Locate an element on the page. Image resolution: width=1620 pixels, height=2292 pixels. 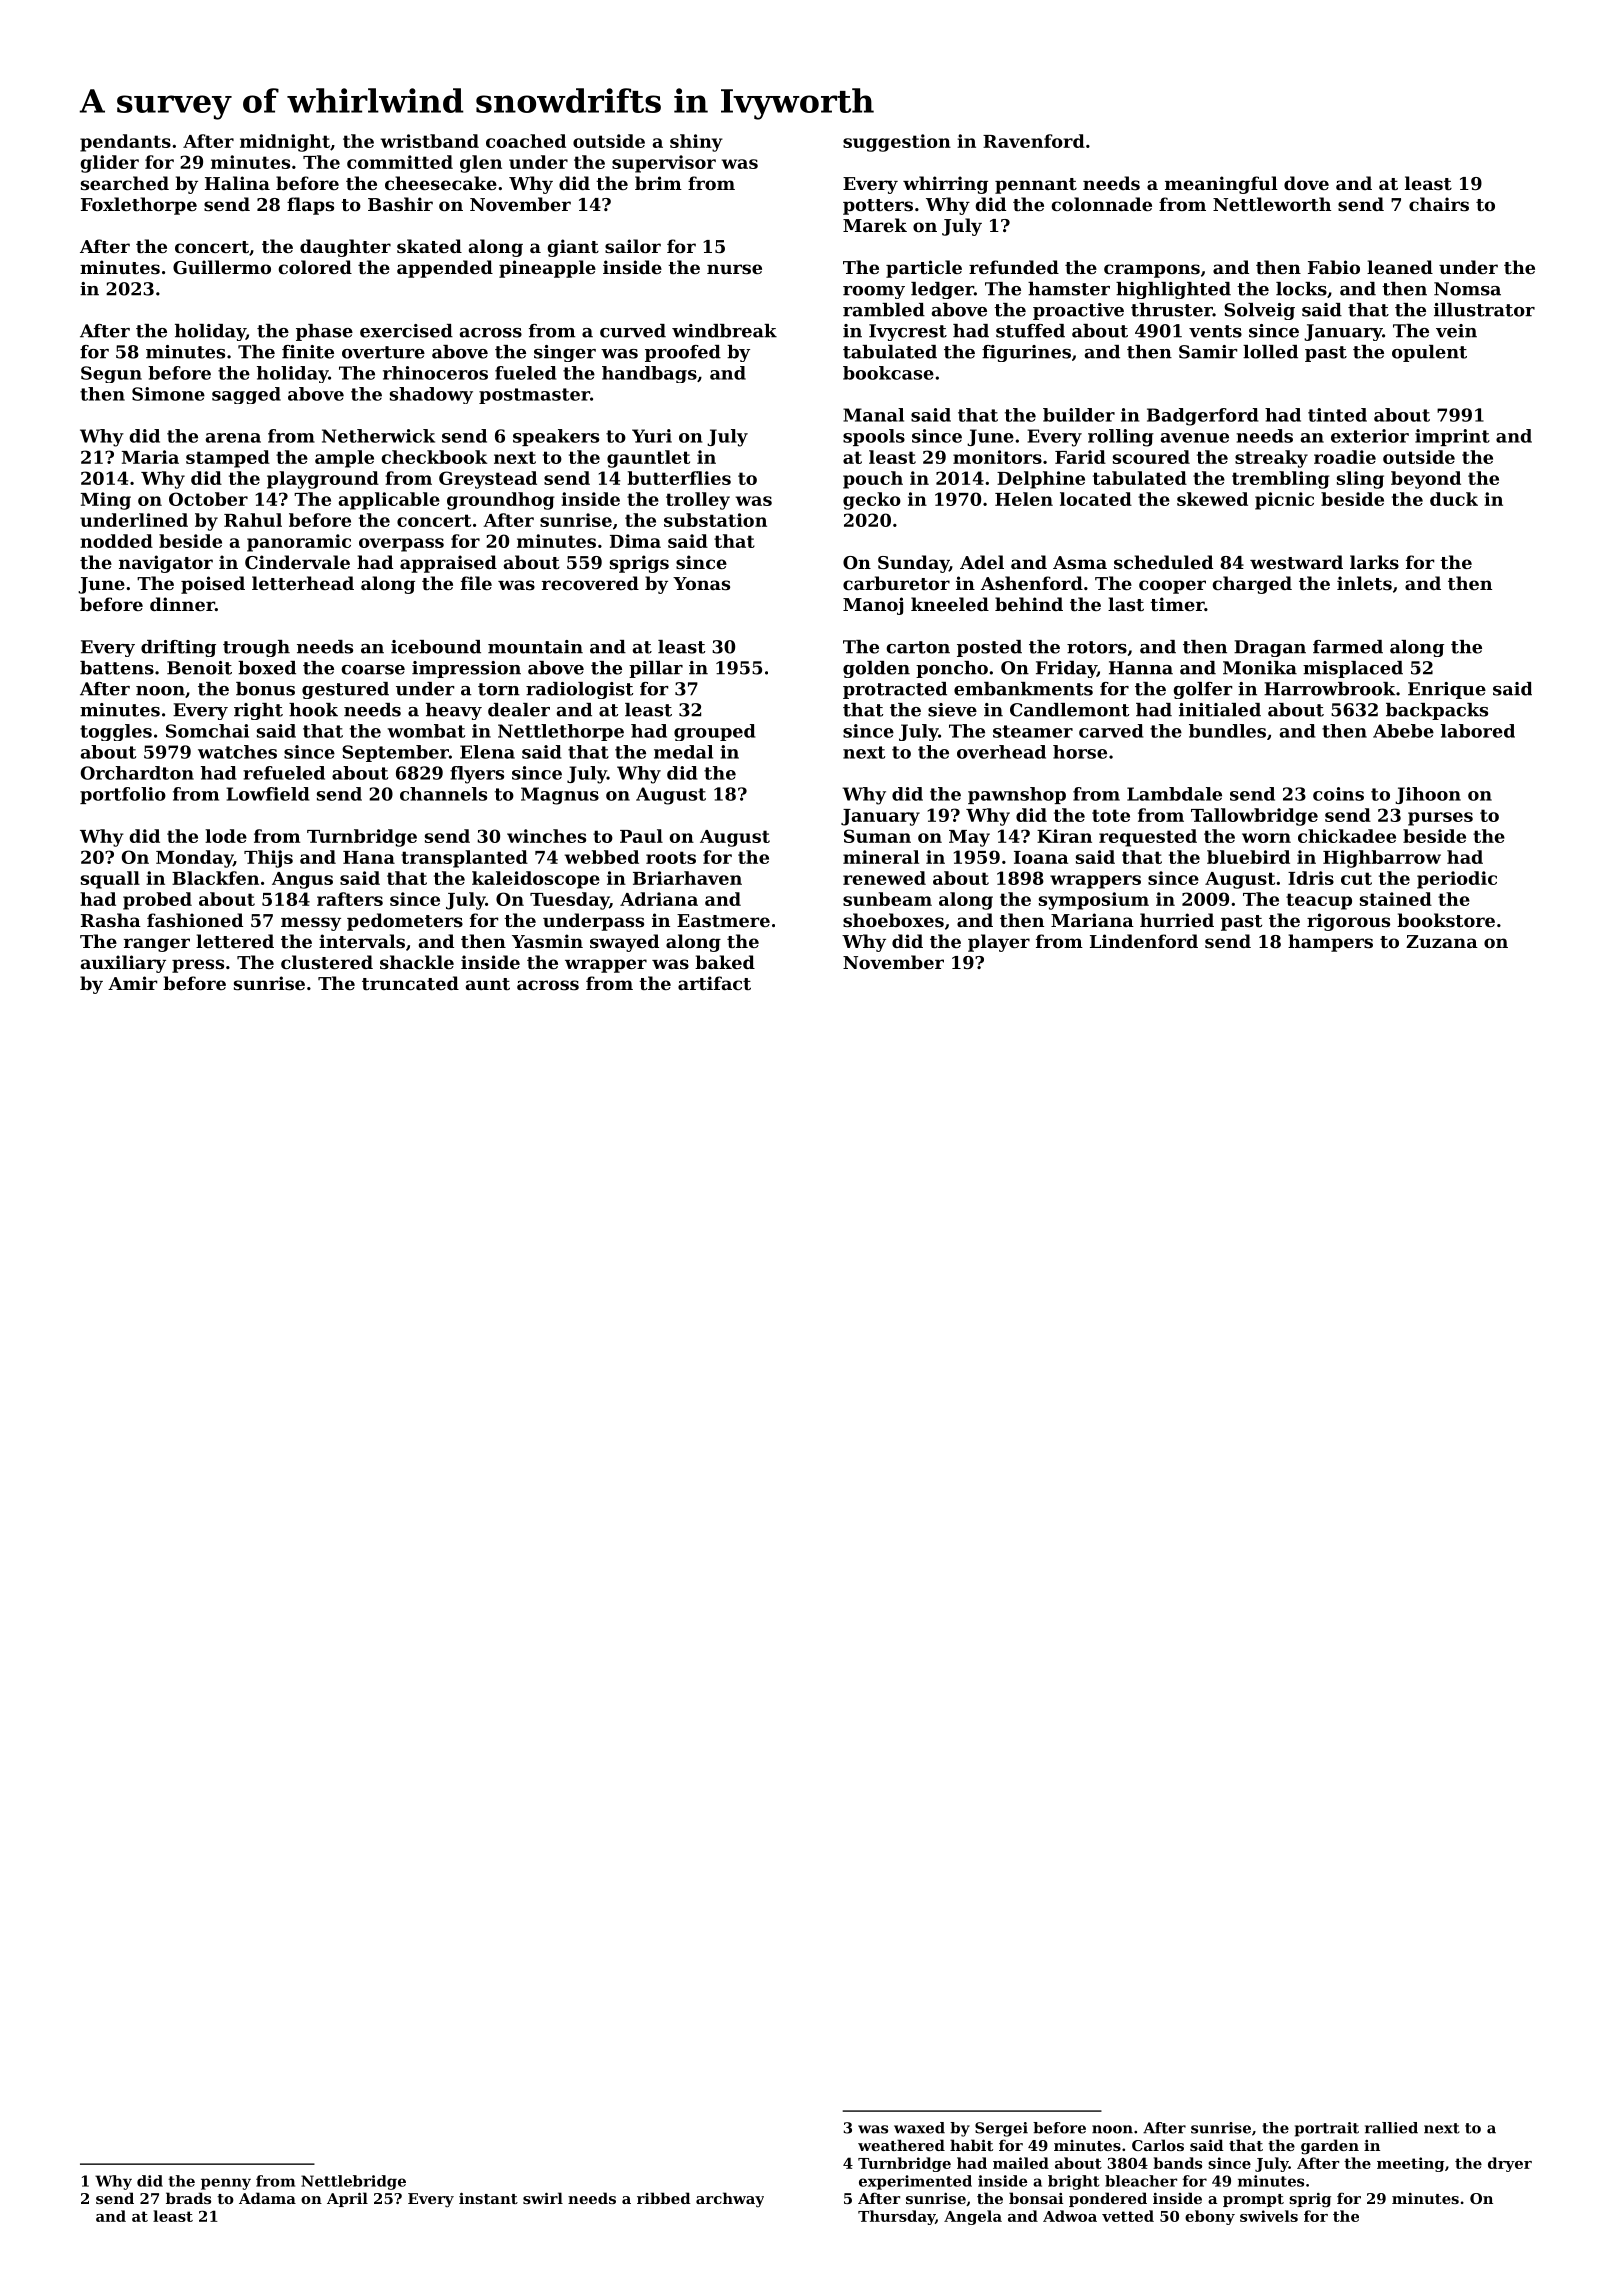
bookstore is located at coordinates (1446, 920).
